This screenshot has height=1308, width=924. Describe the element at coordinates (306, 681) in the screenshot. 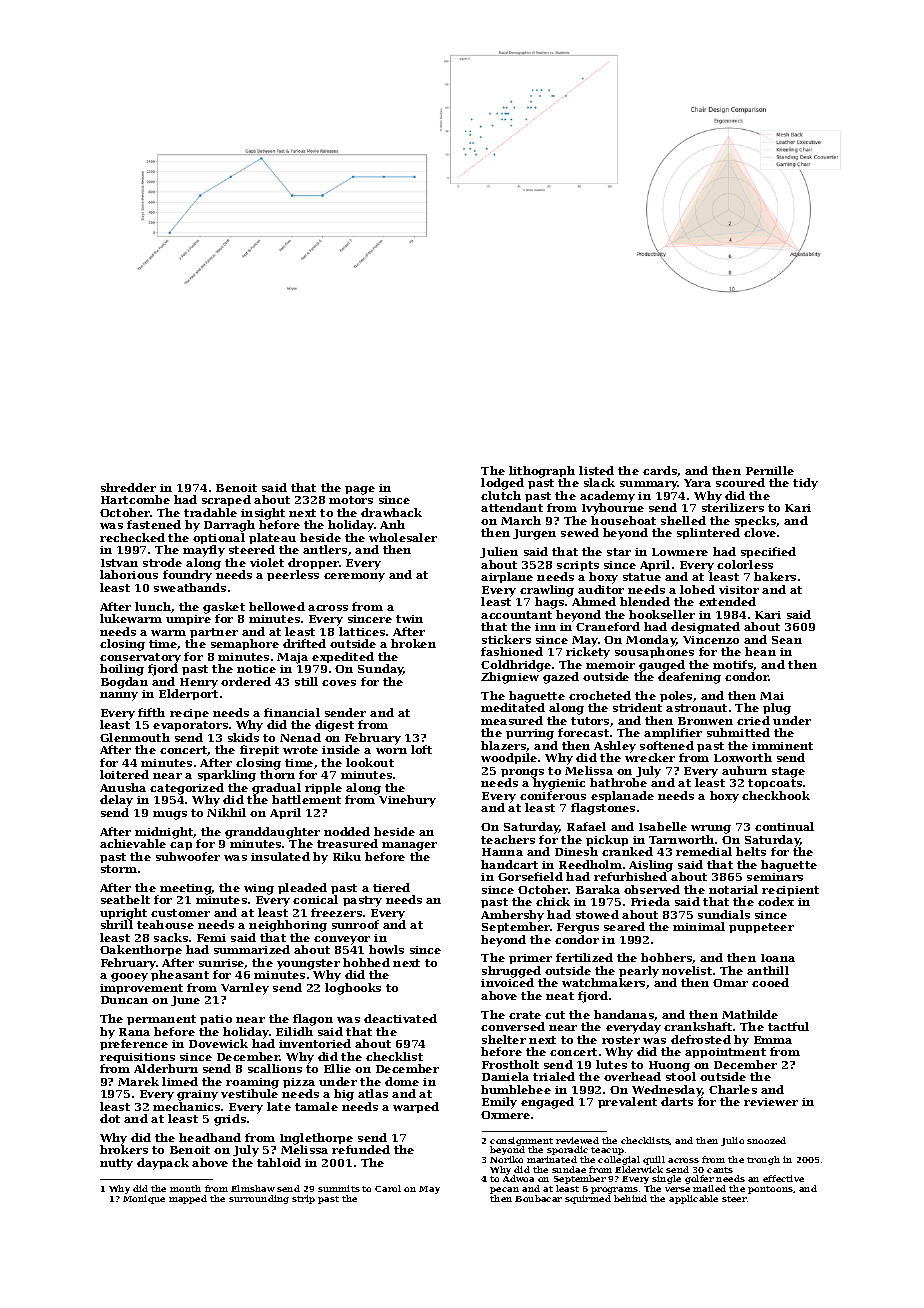

I see `still` at that location.
